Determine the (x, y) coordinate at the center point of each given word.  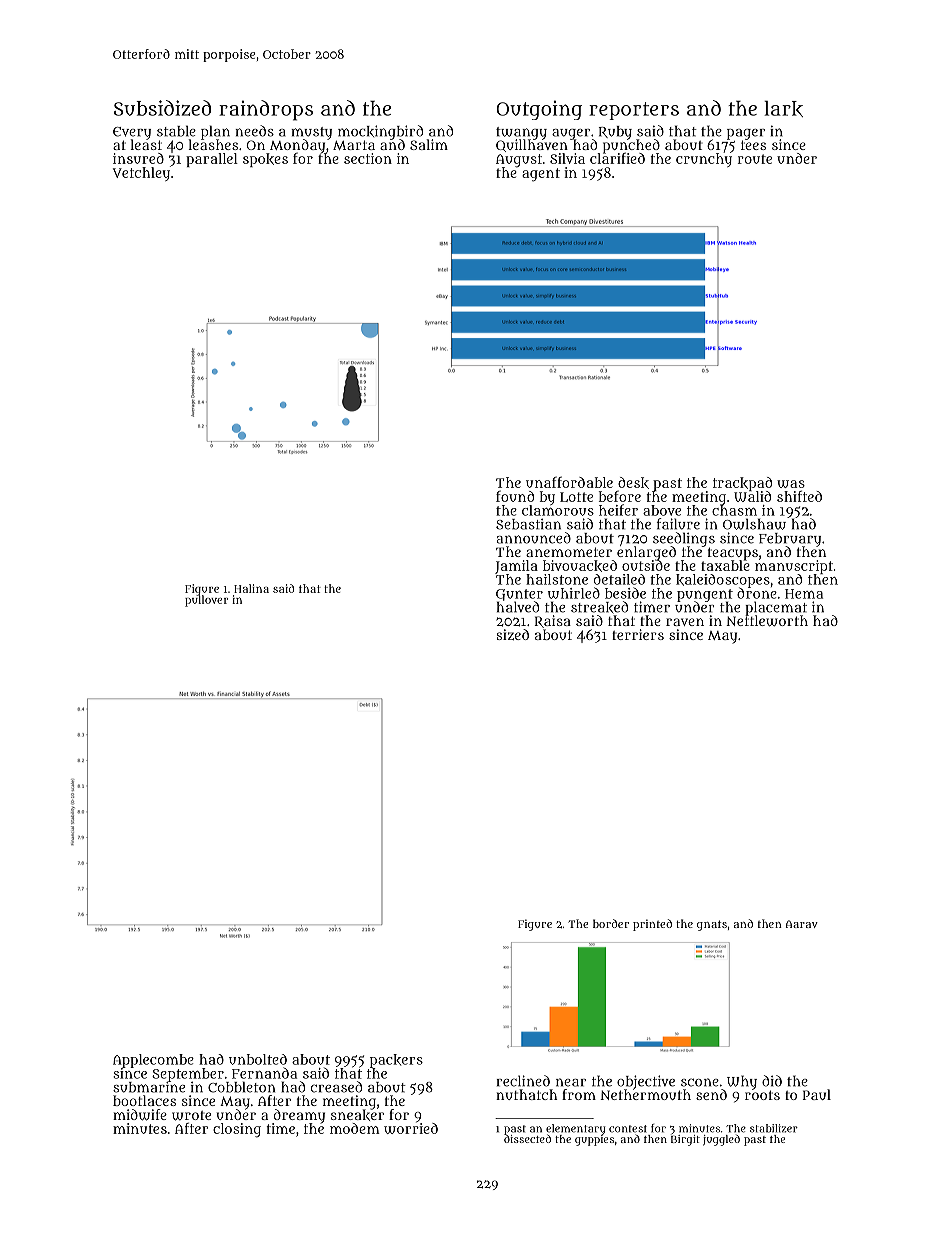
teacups (733, 553)
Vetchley (141, 174)
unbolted (258, 1059)
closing (237, 1130)
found (515, 496)
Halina (251, 588)
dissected (527, 1139)
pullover (206, 601)
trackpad (742, 484)
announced (534, 538)
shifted (799, 496)
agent (541, 175)
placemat (776, 608)
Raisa (553, 621)
